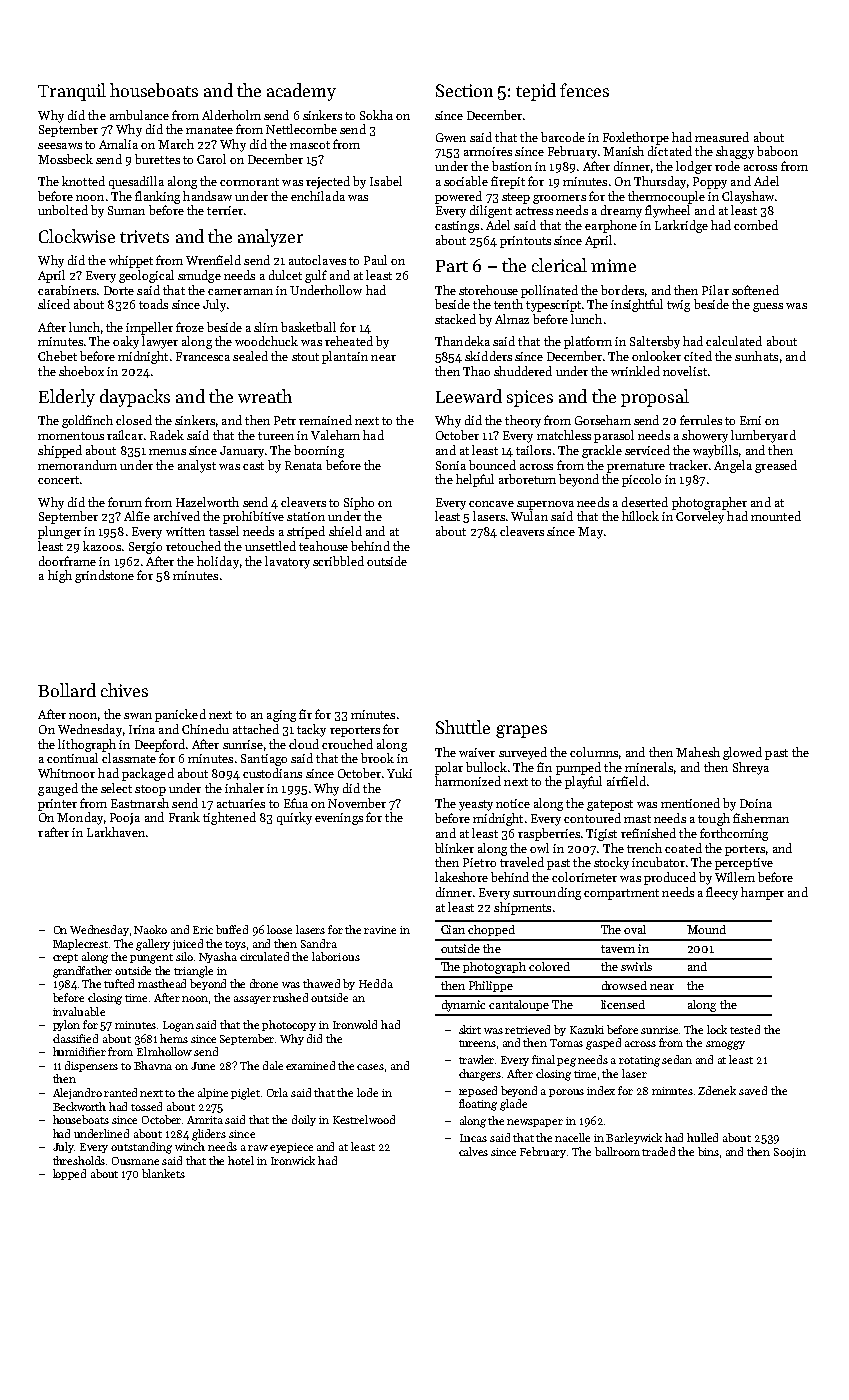  I want to click on concert, so click(58, 480).
